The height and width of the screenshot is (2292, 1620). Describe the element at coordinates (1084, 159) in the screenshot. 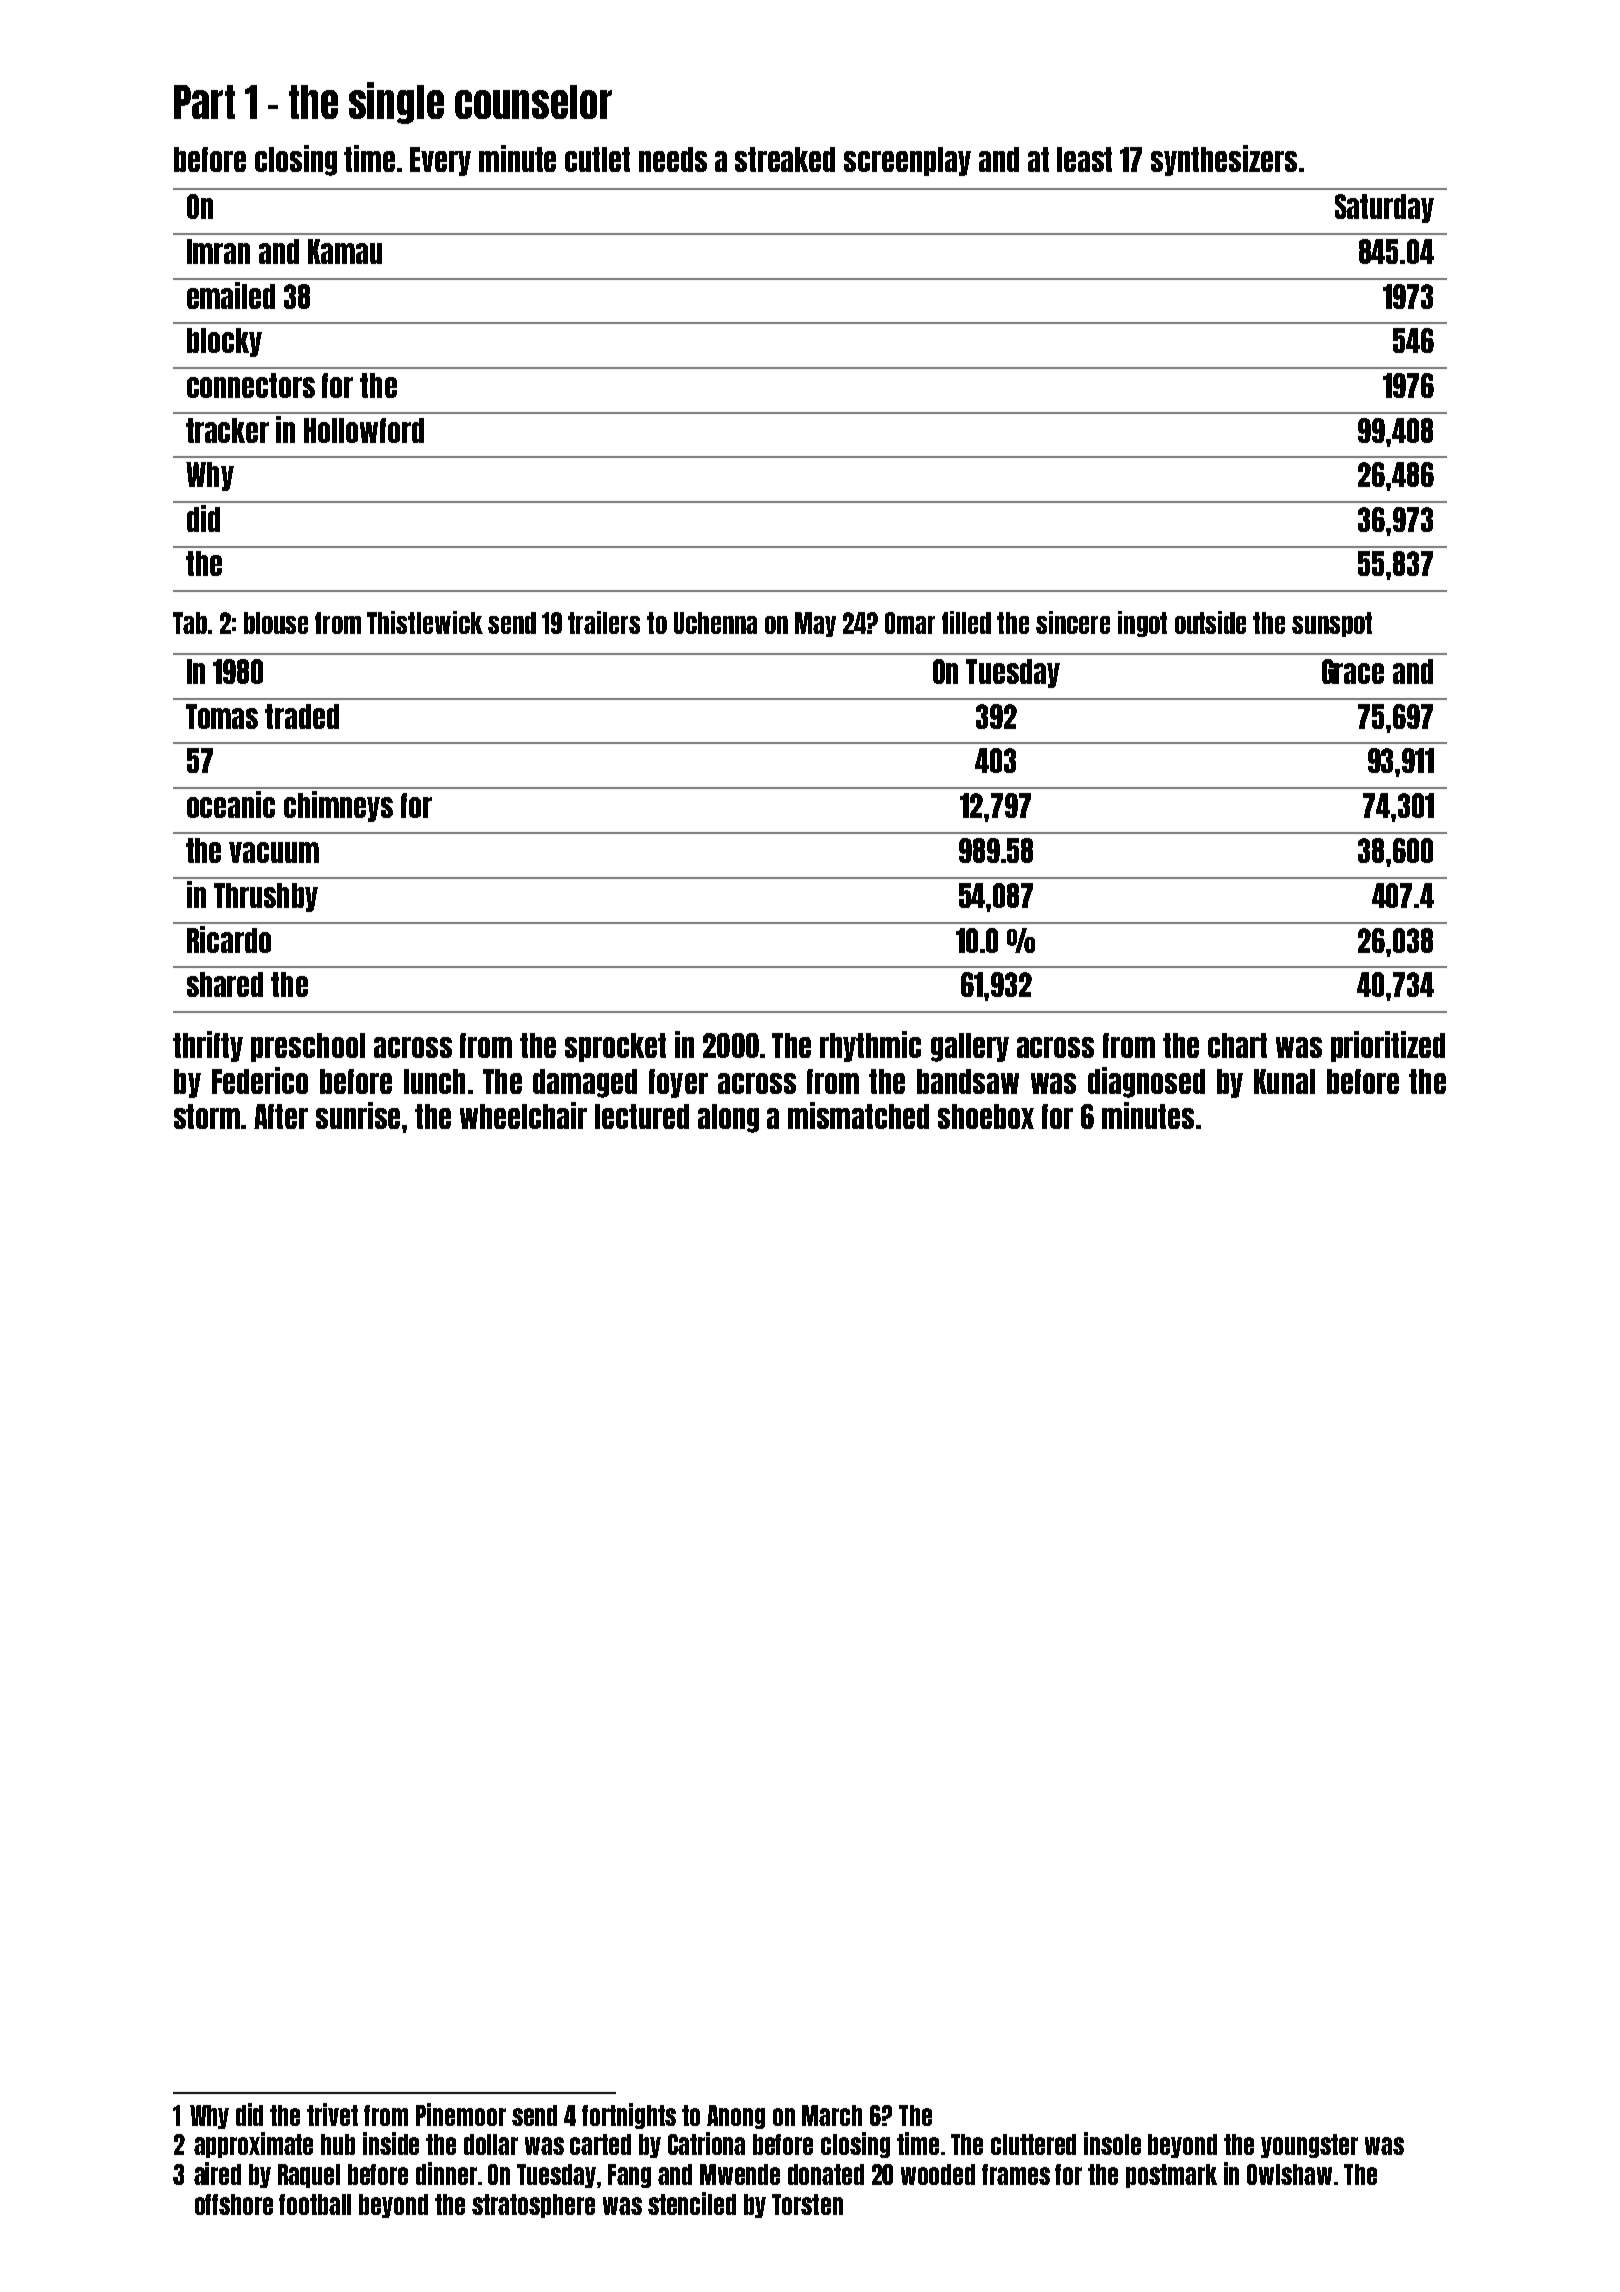

I see `least` at that location.
